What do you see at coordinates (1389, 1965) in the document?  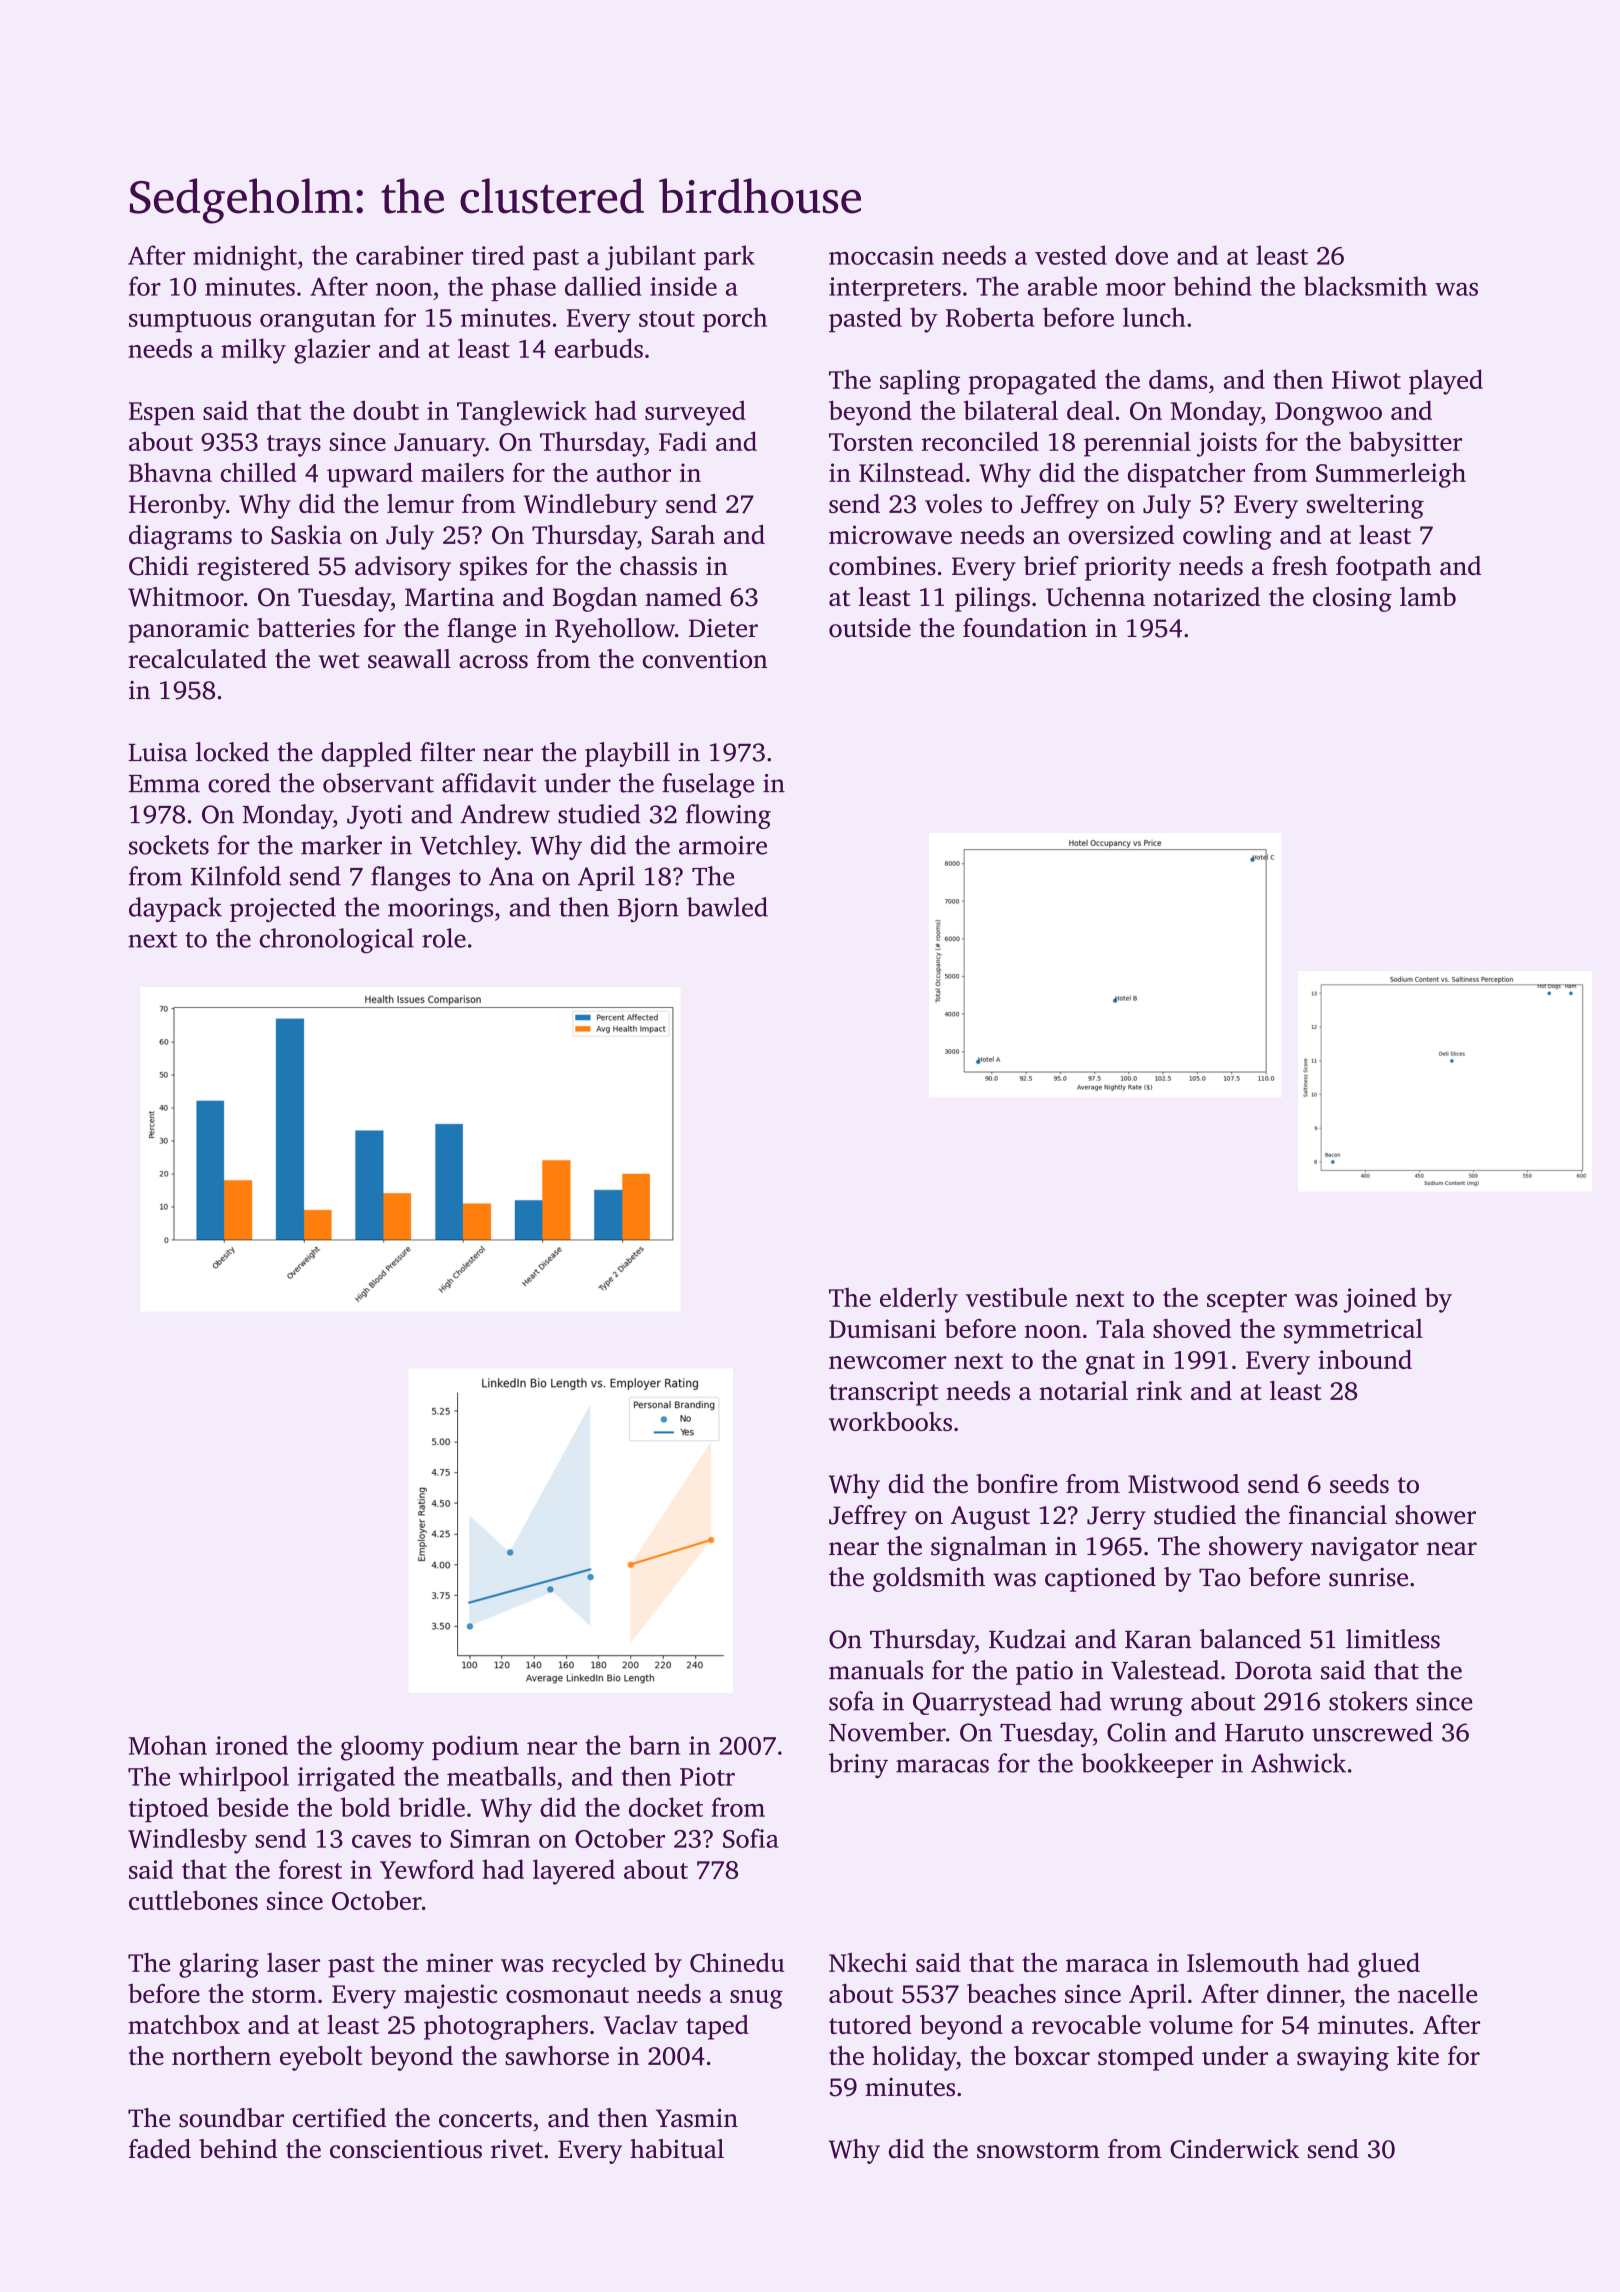 I see `glued` at bounding box center [1389, 1965].
